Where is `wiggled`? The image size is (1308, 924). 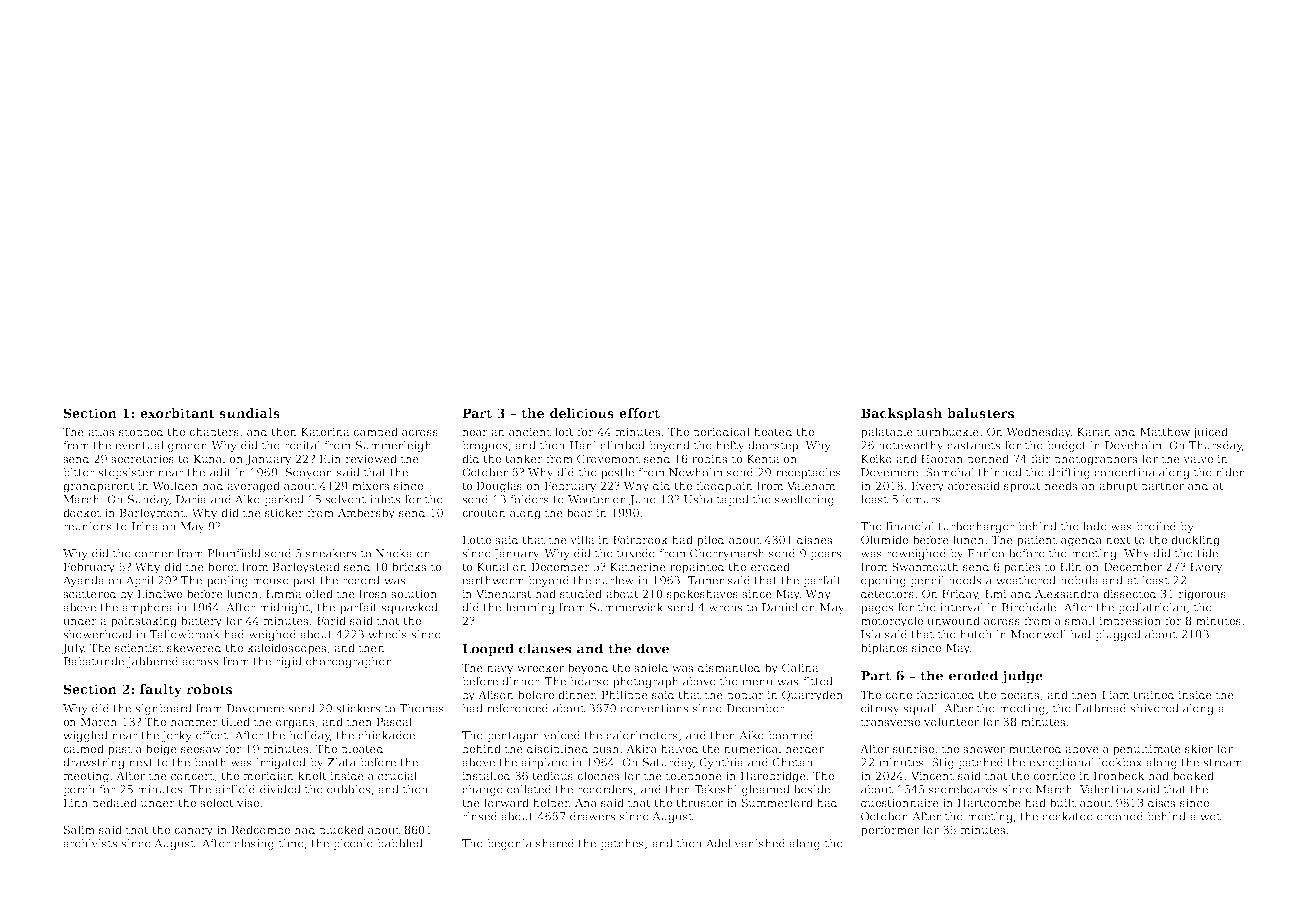 wiggled is located at coordinates (85, 736).
